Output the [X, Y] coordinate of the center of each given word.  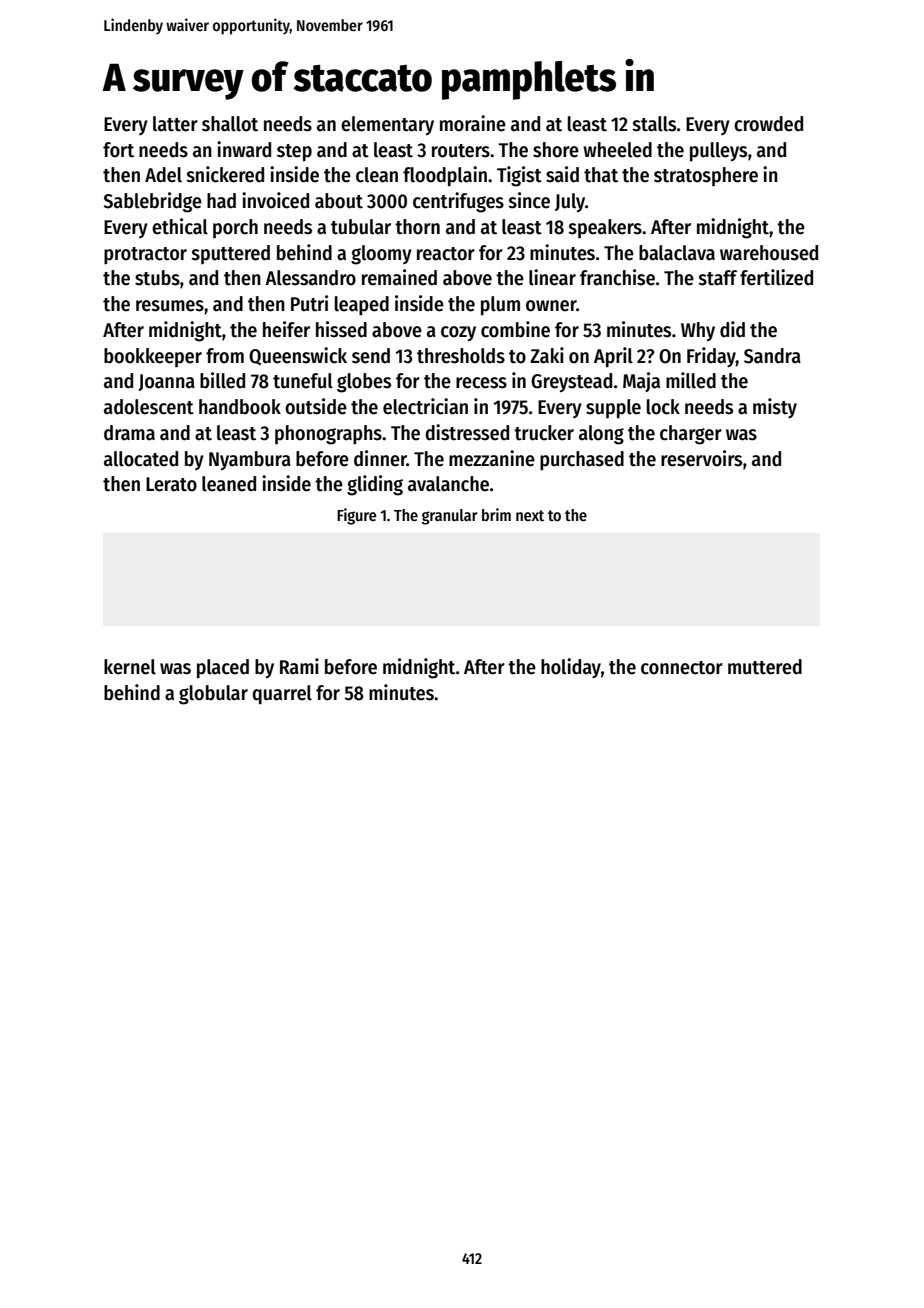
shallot [230, 124]
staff [717, 278]
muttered [765, 667]
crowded [768, 124]
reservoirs [701, 458]
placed [223, 669]
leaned [229, 484]
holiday [571, 668]
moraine [473, 123]
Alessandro [310, 278]
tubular [361, 227]
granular [450, 517]
